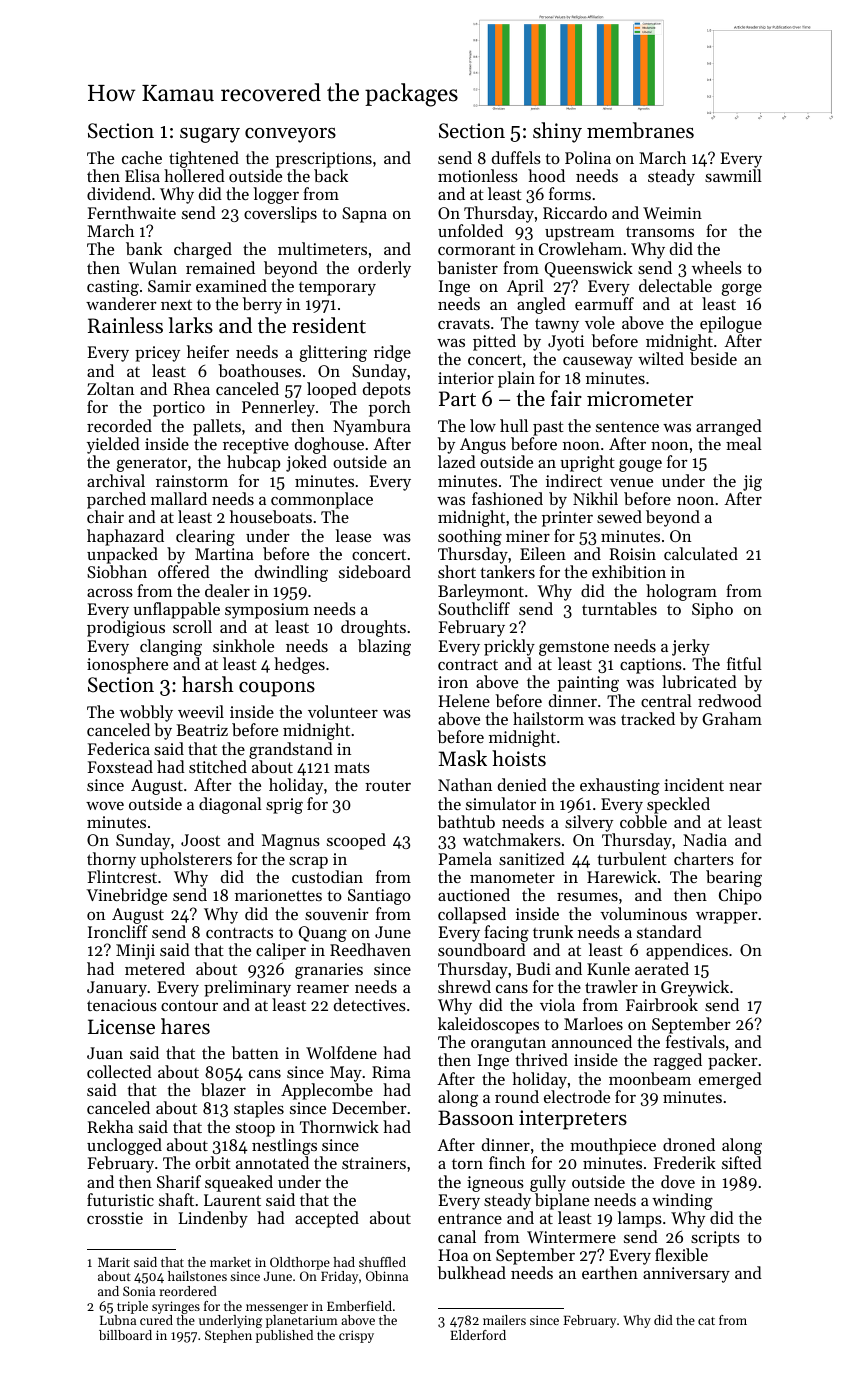 The width and height of the page is (849, 1400). I want to click on Elderford, so click(478, 1335).
